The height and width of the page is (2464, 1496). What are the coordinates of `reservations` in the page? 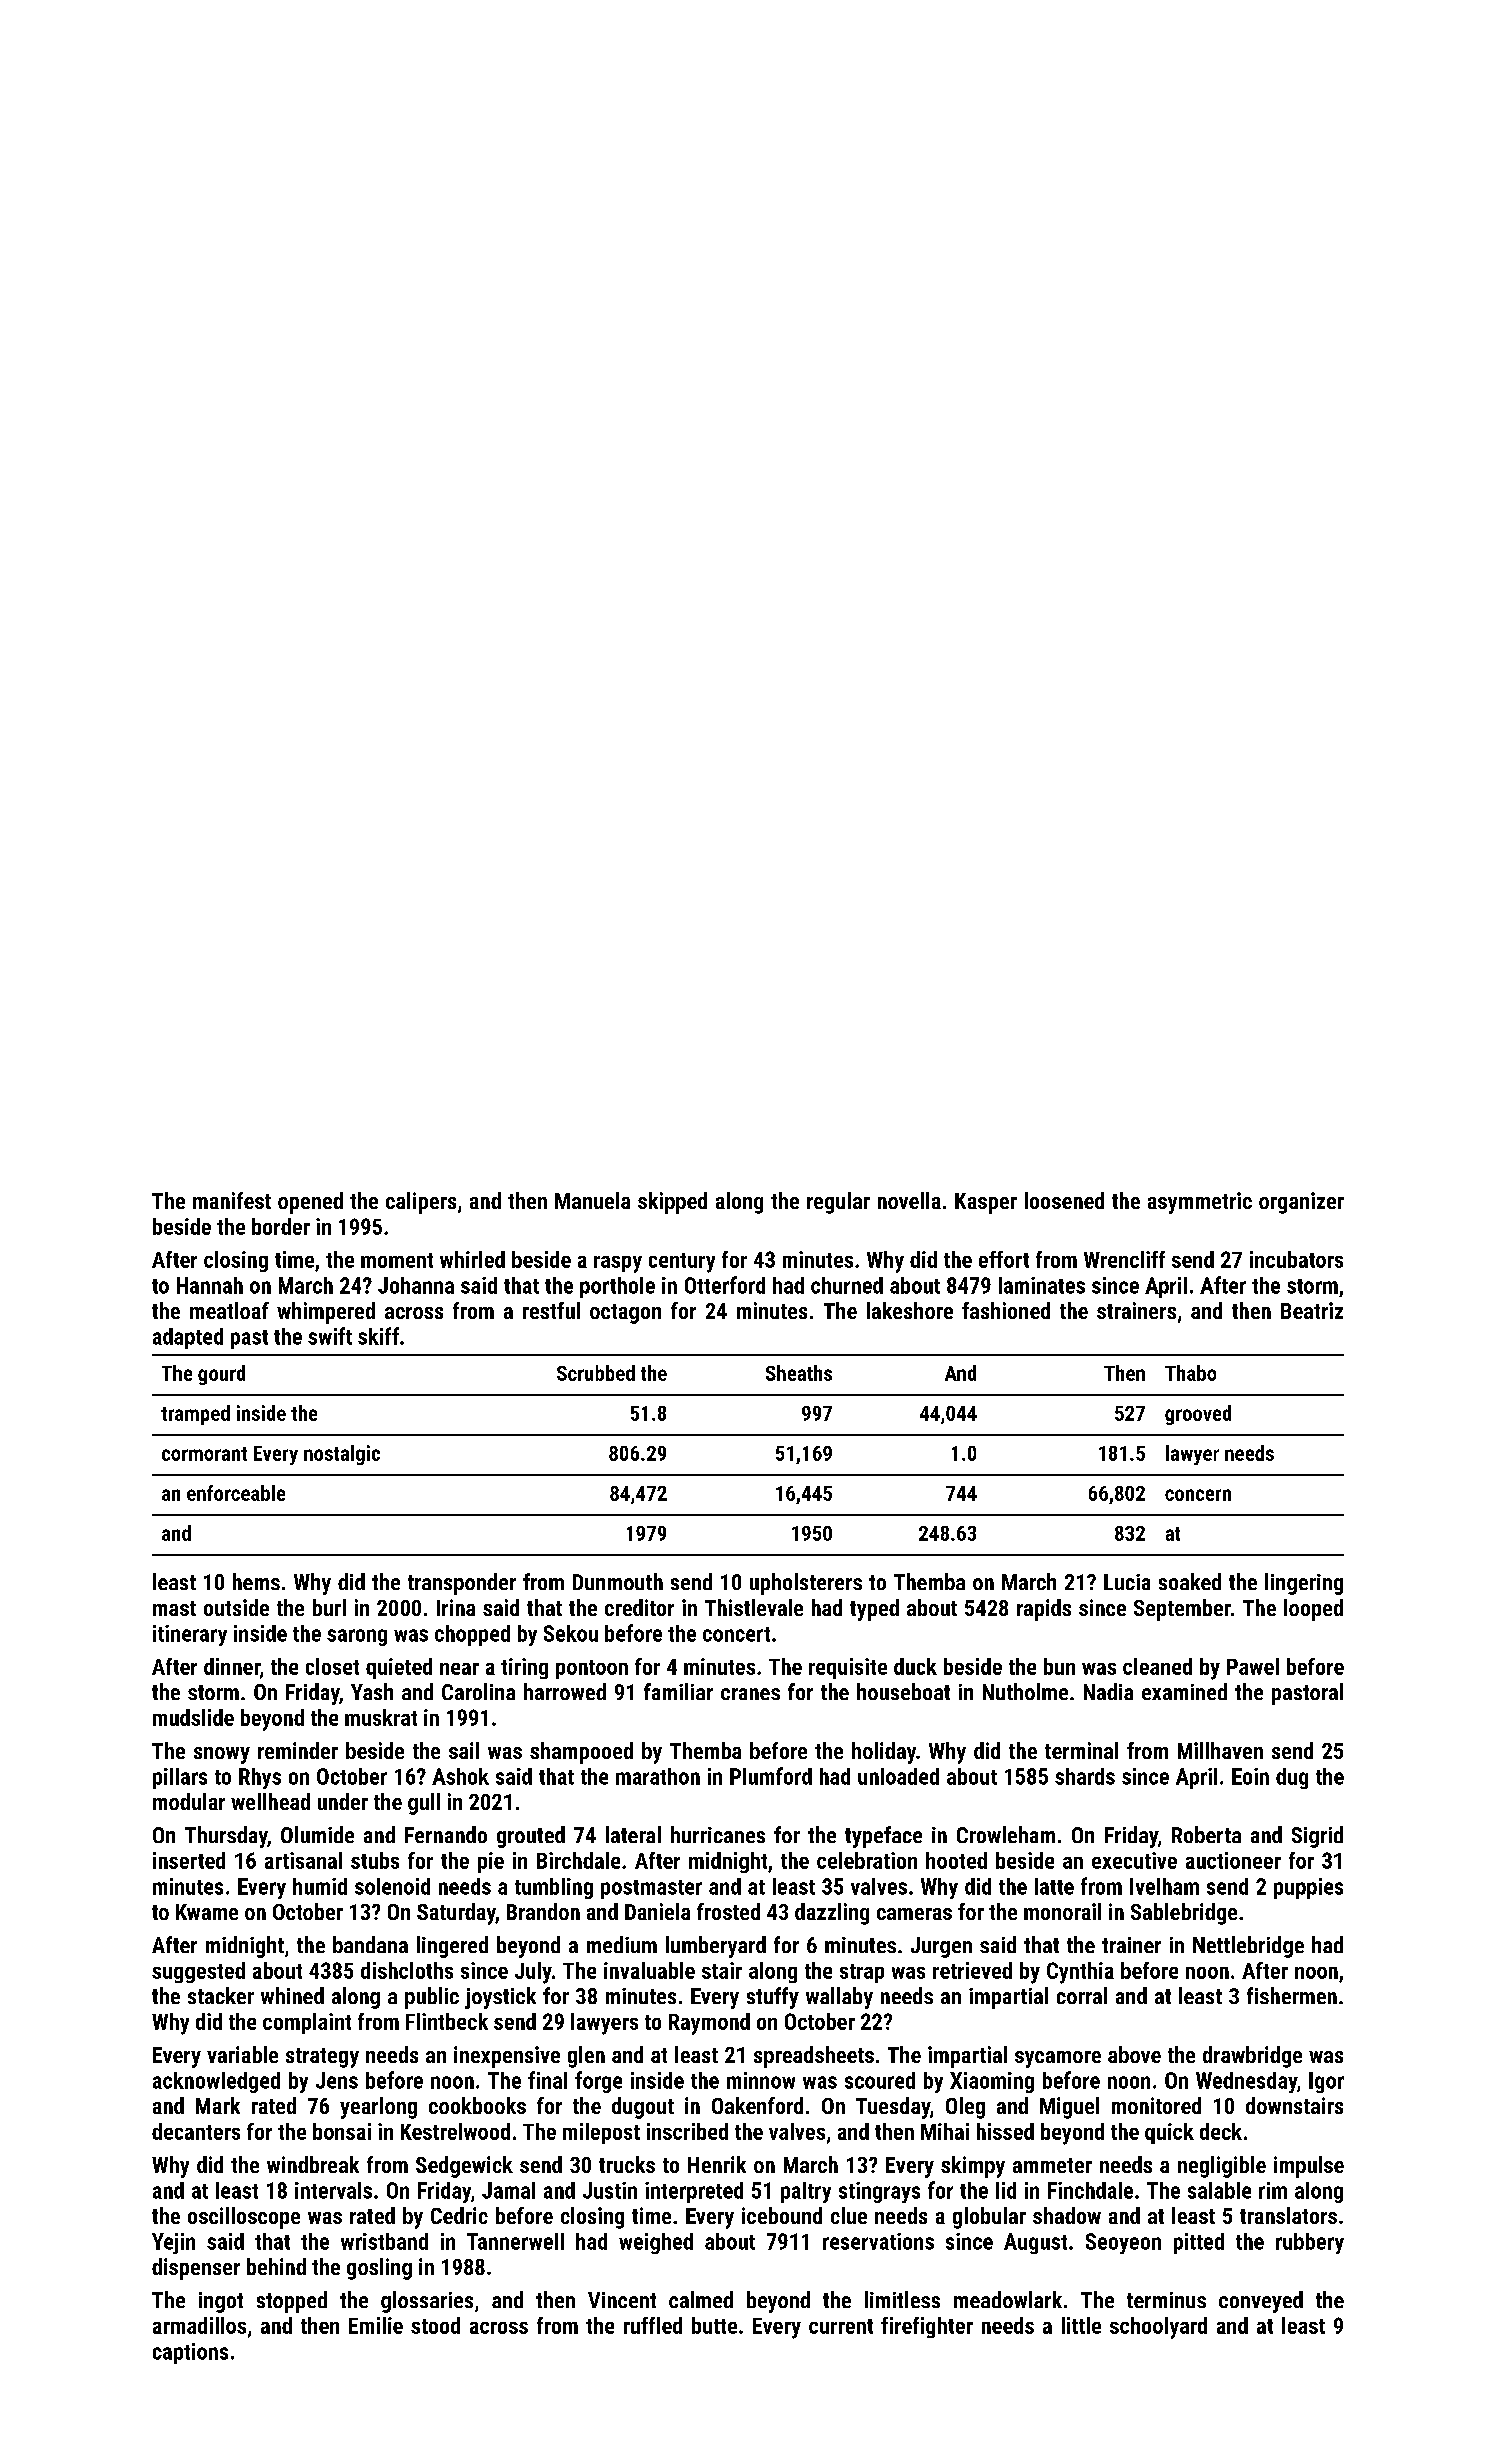 It's located at (878, 2241).
